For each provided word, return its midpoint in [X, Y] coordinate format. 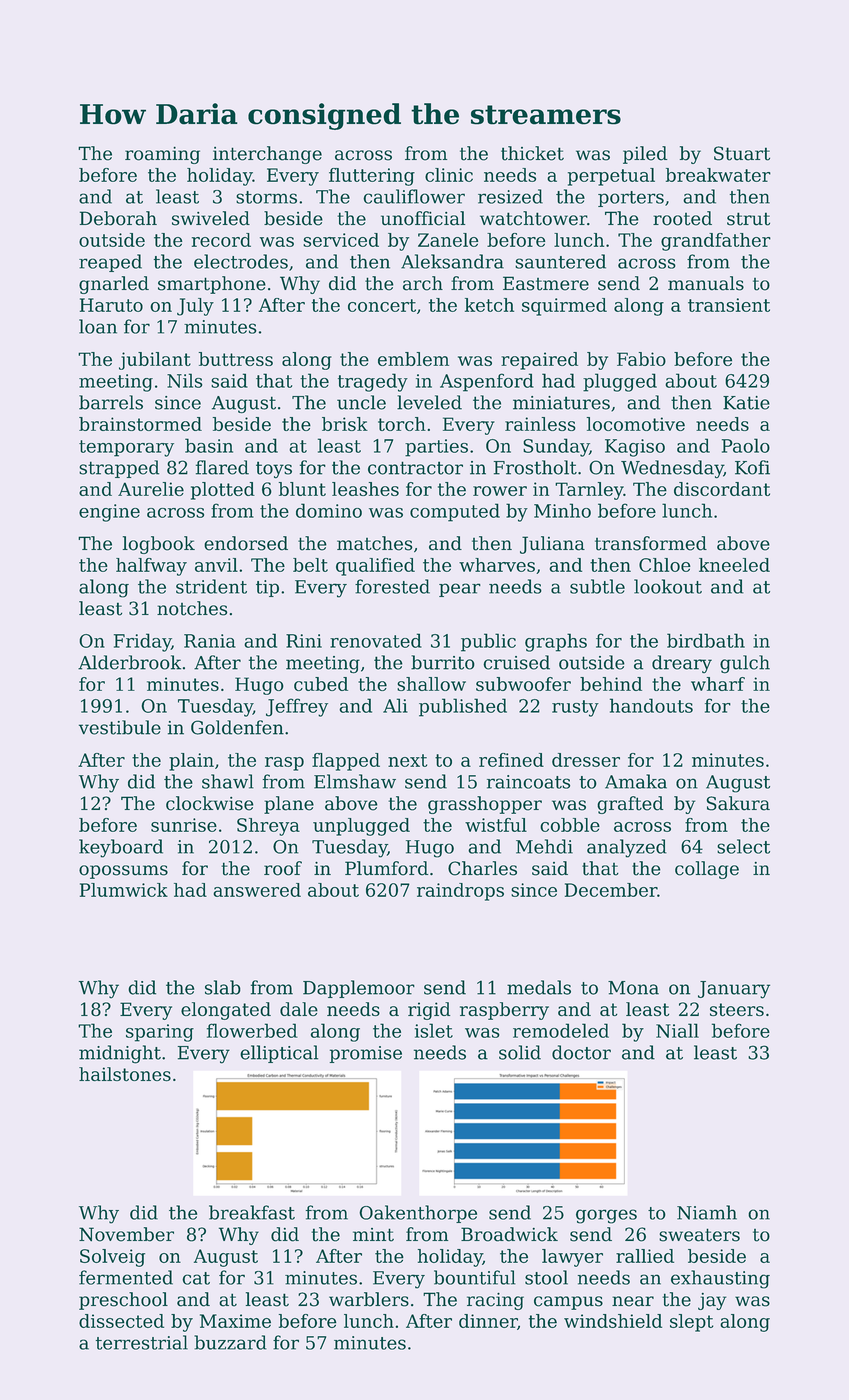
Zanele [448, 240]
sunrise [184, 825]
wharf [718, 684]
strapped [119, 469]
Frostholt [535, 467]
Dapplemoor [359, 989]
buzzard [230, 1342]
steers [737, 1009]
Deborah [118, 218]
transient [729, 305]
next [407, 760]
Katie [746, 403]
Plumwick [124, 890]
